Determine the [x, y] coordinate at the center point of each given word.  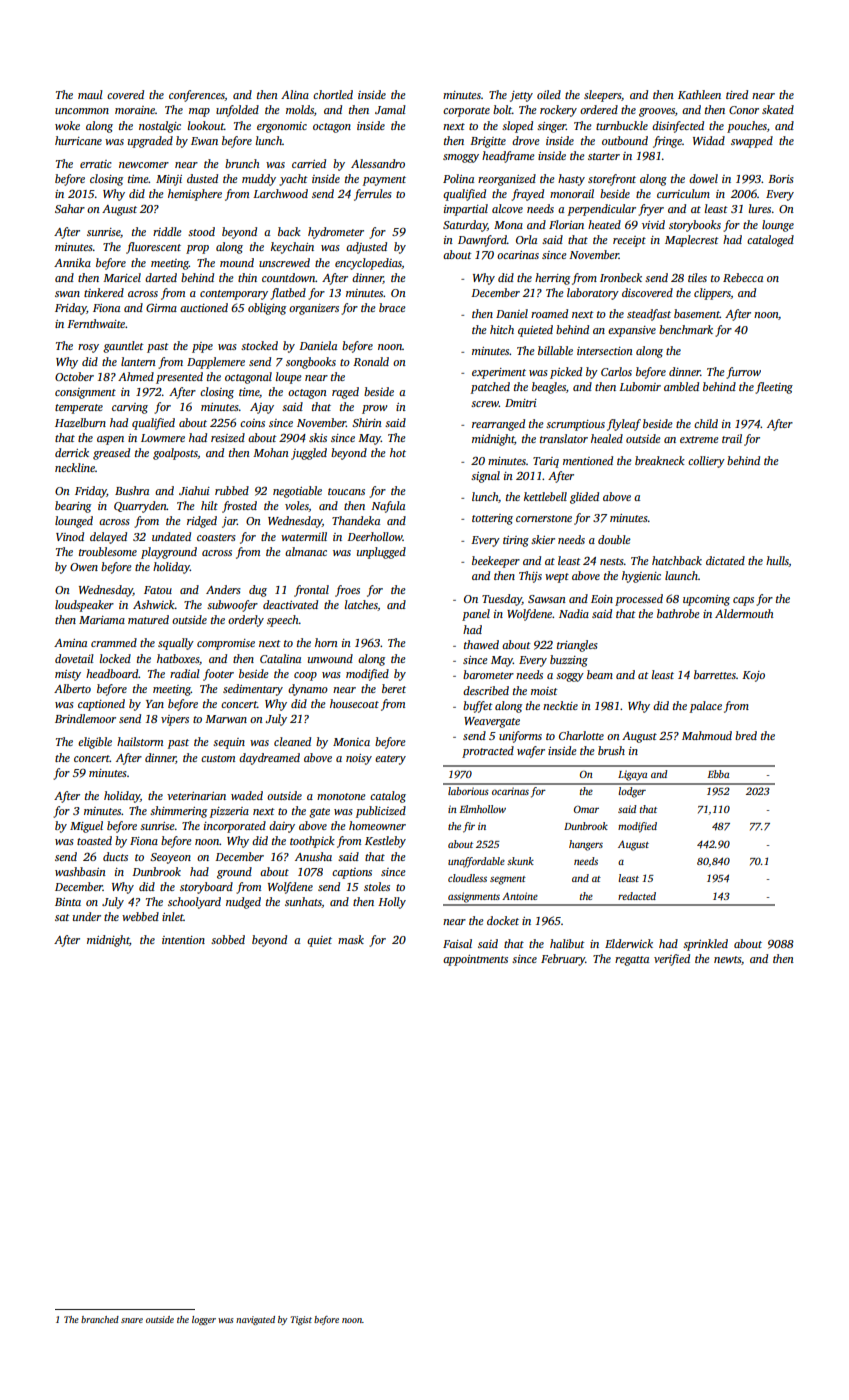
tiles [697, 277]
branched [100, 1319]
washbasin [80, 871]
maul [90, 94]
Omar [586, 809]
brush [611, 750]
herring [552, 279]
